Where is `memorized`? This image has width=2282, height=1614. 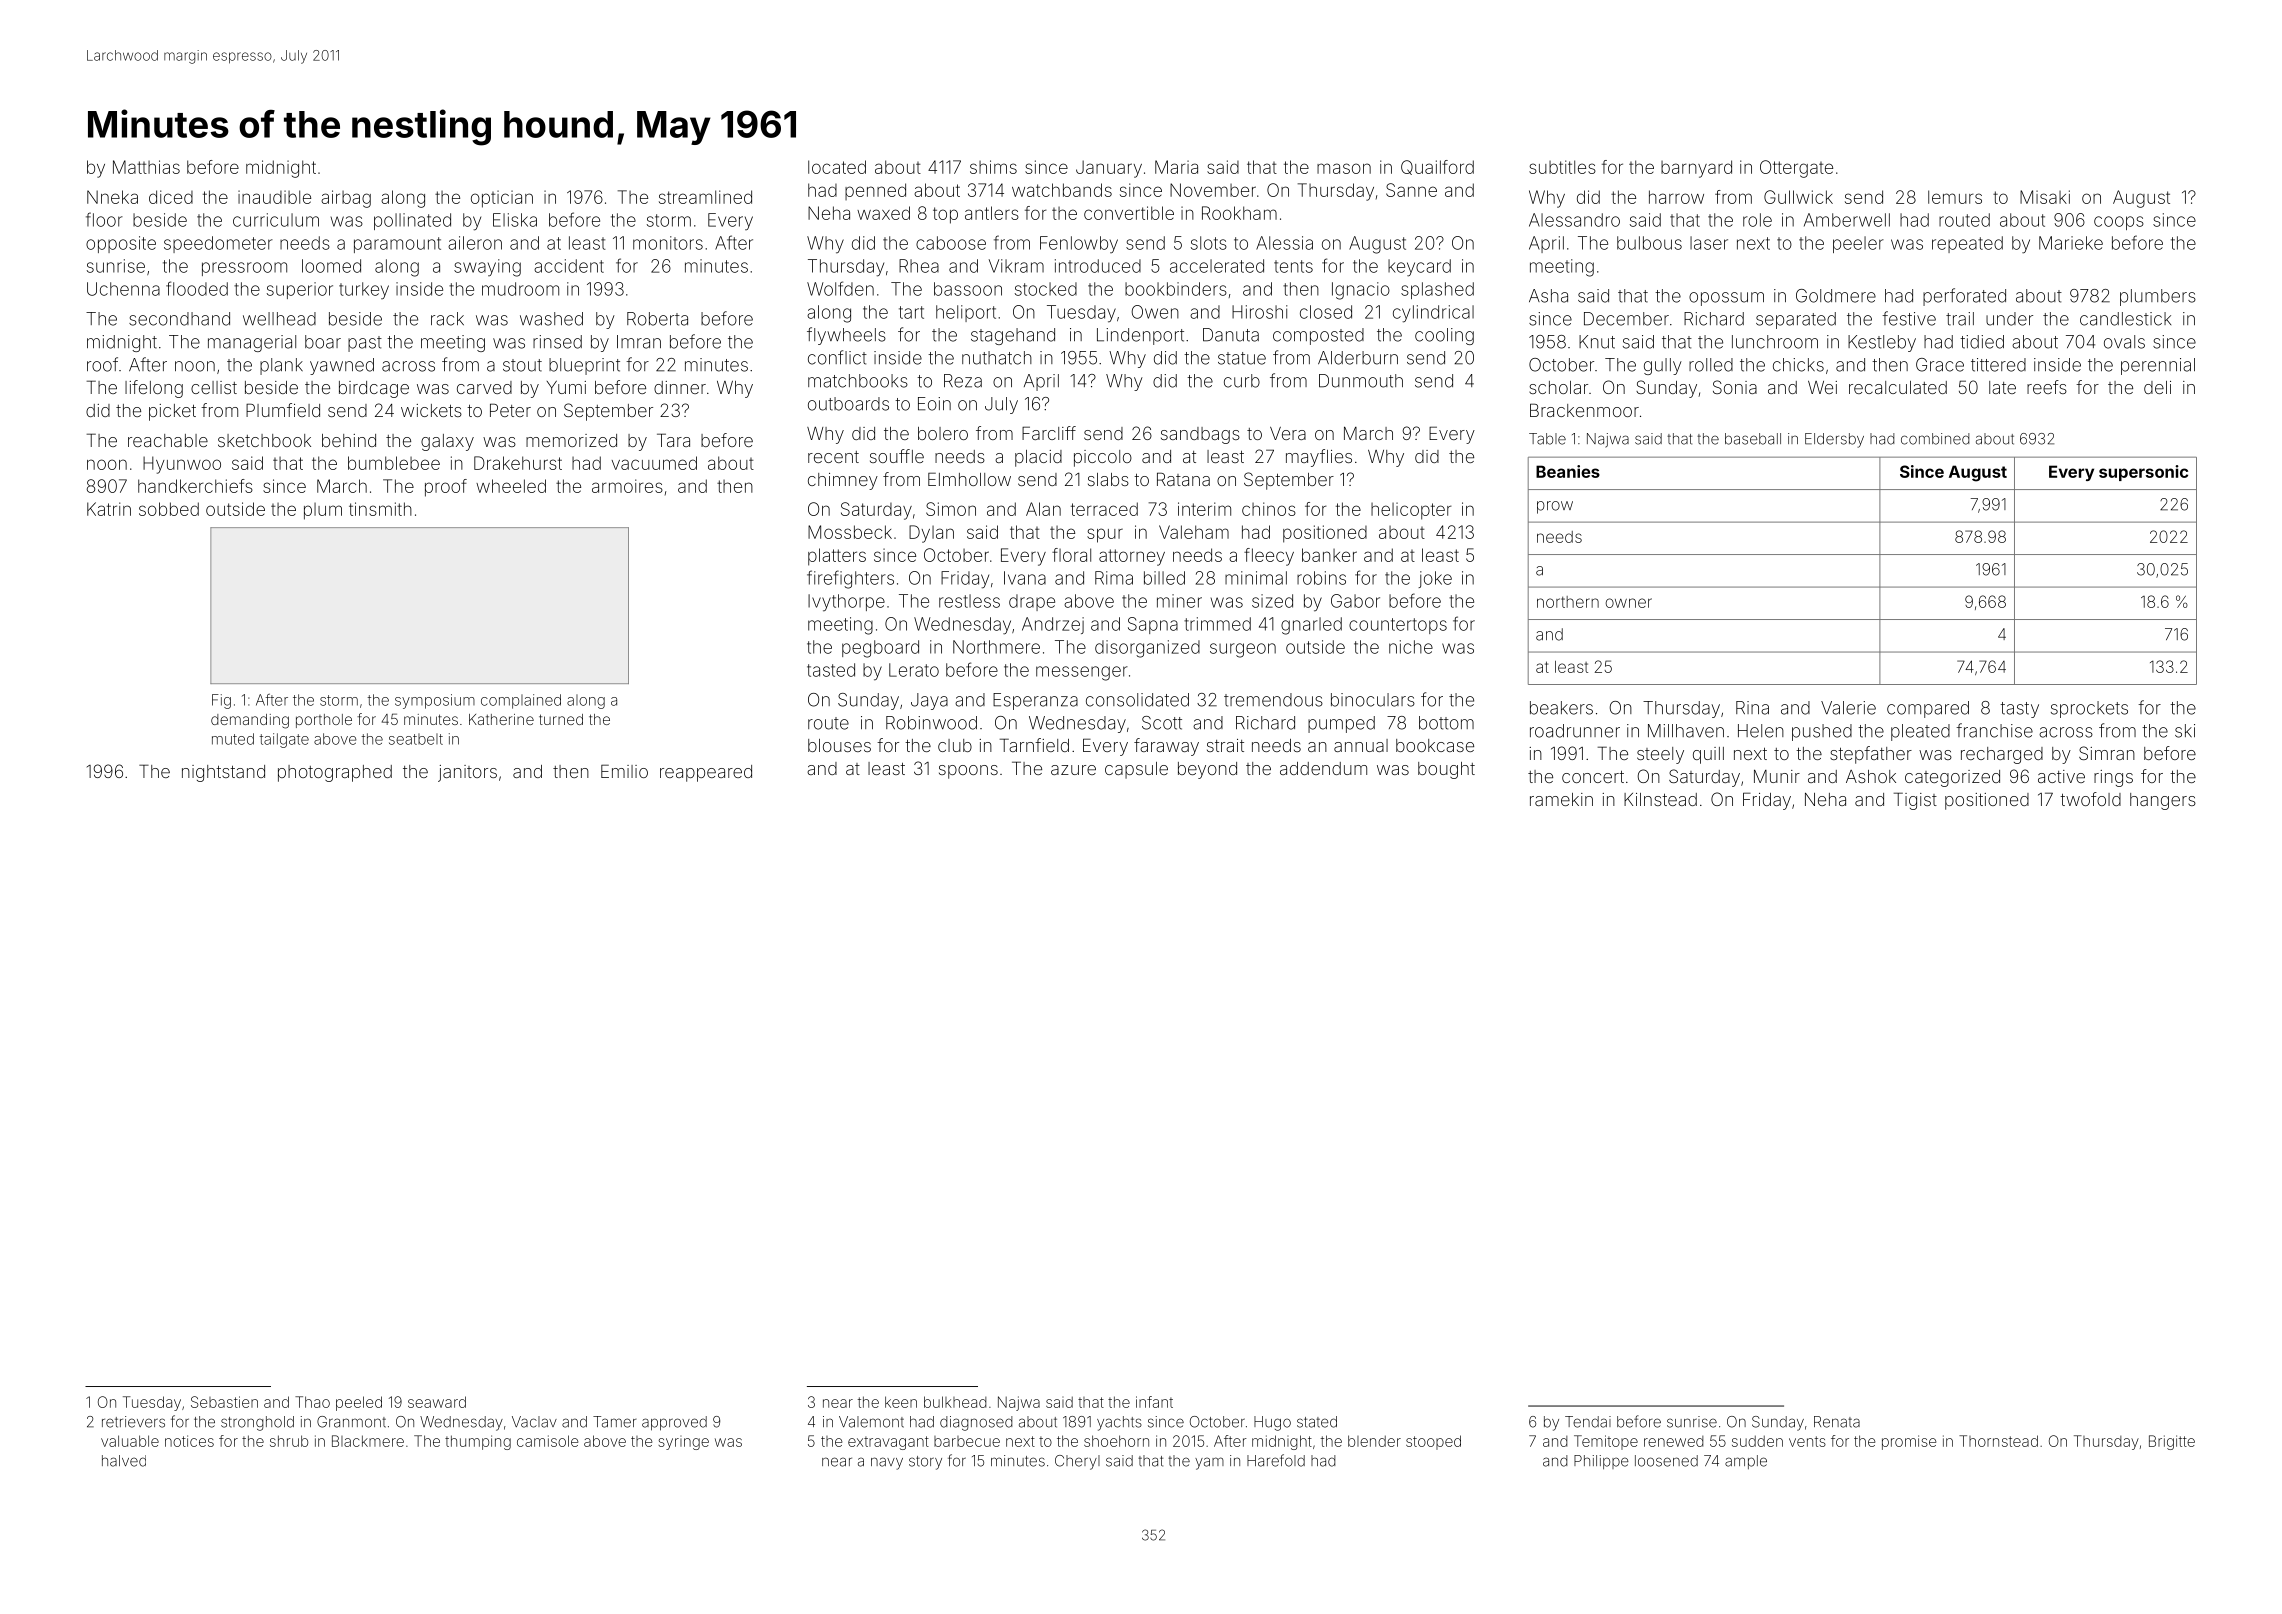 memorized is located at coordinates (571, 440).
